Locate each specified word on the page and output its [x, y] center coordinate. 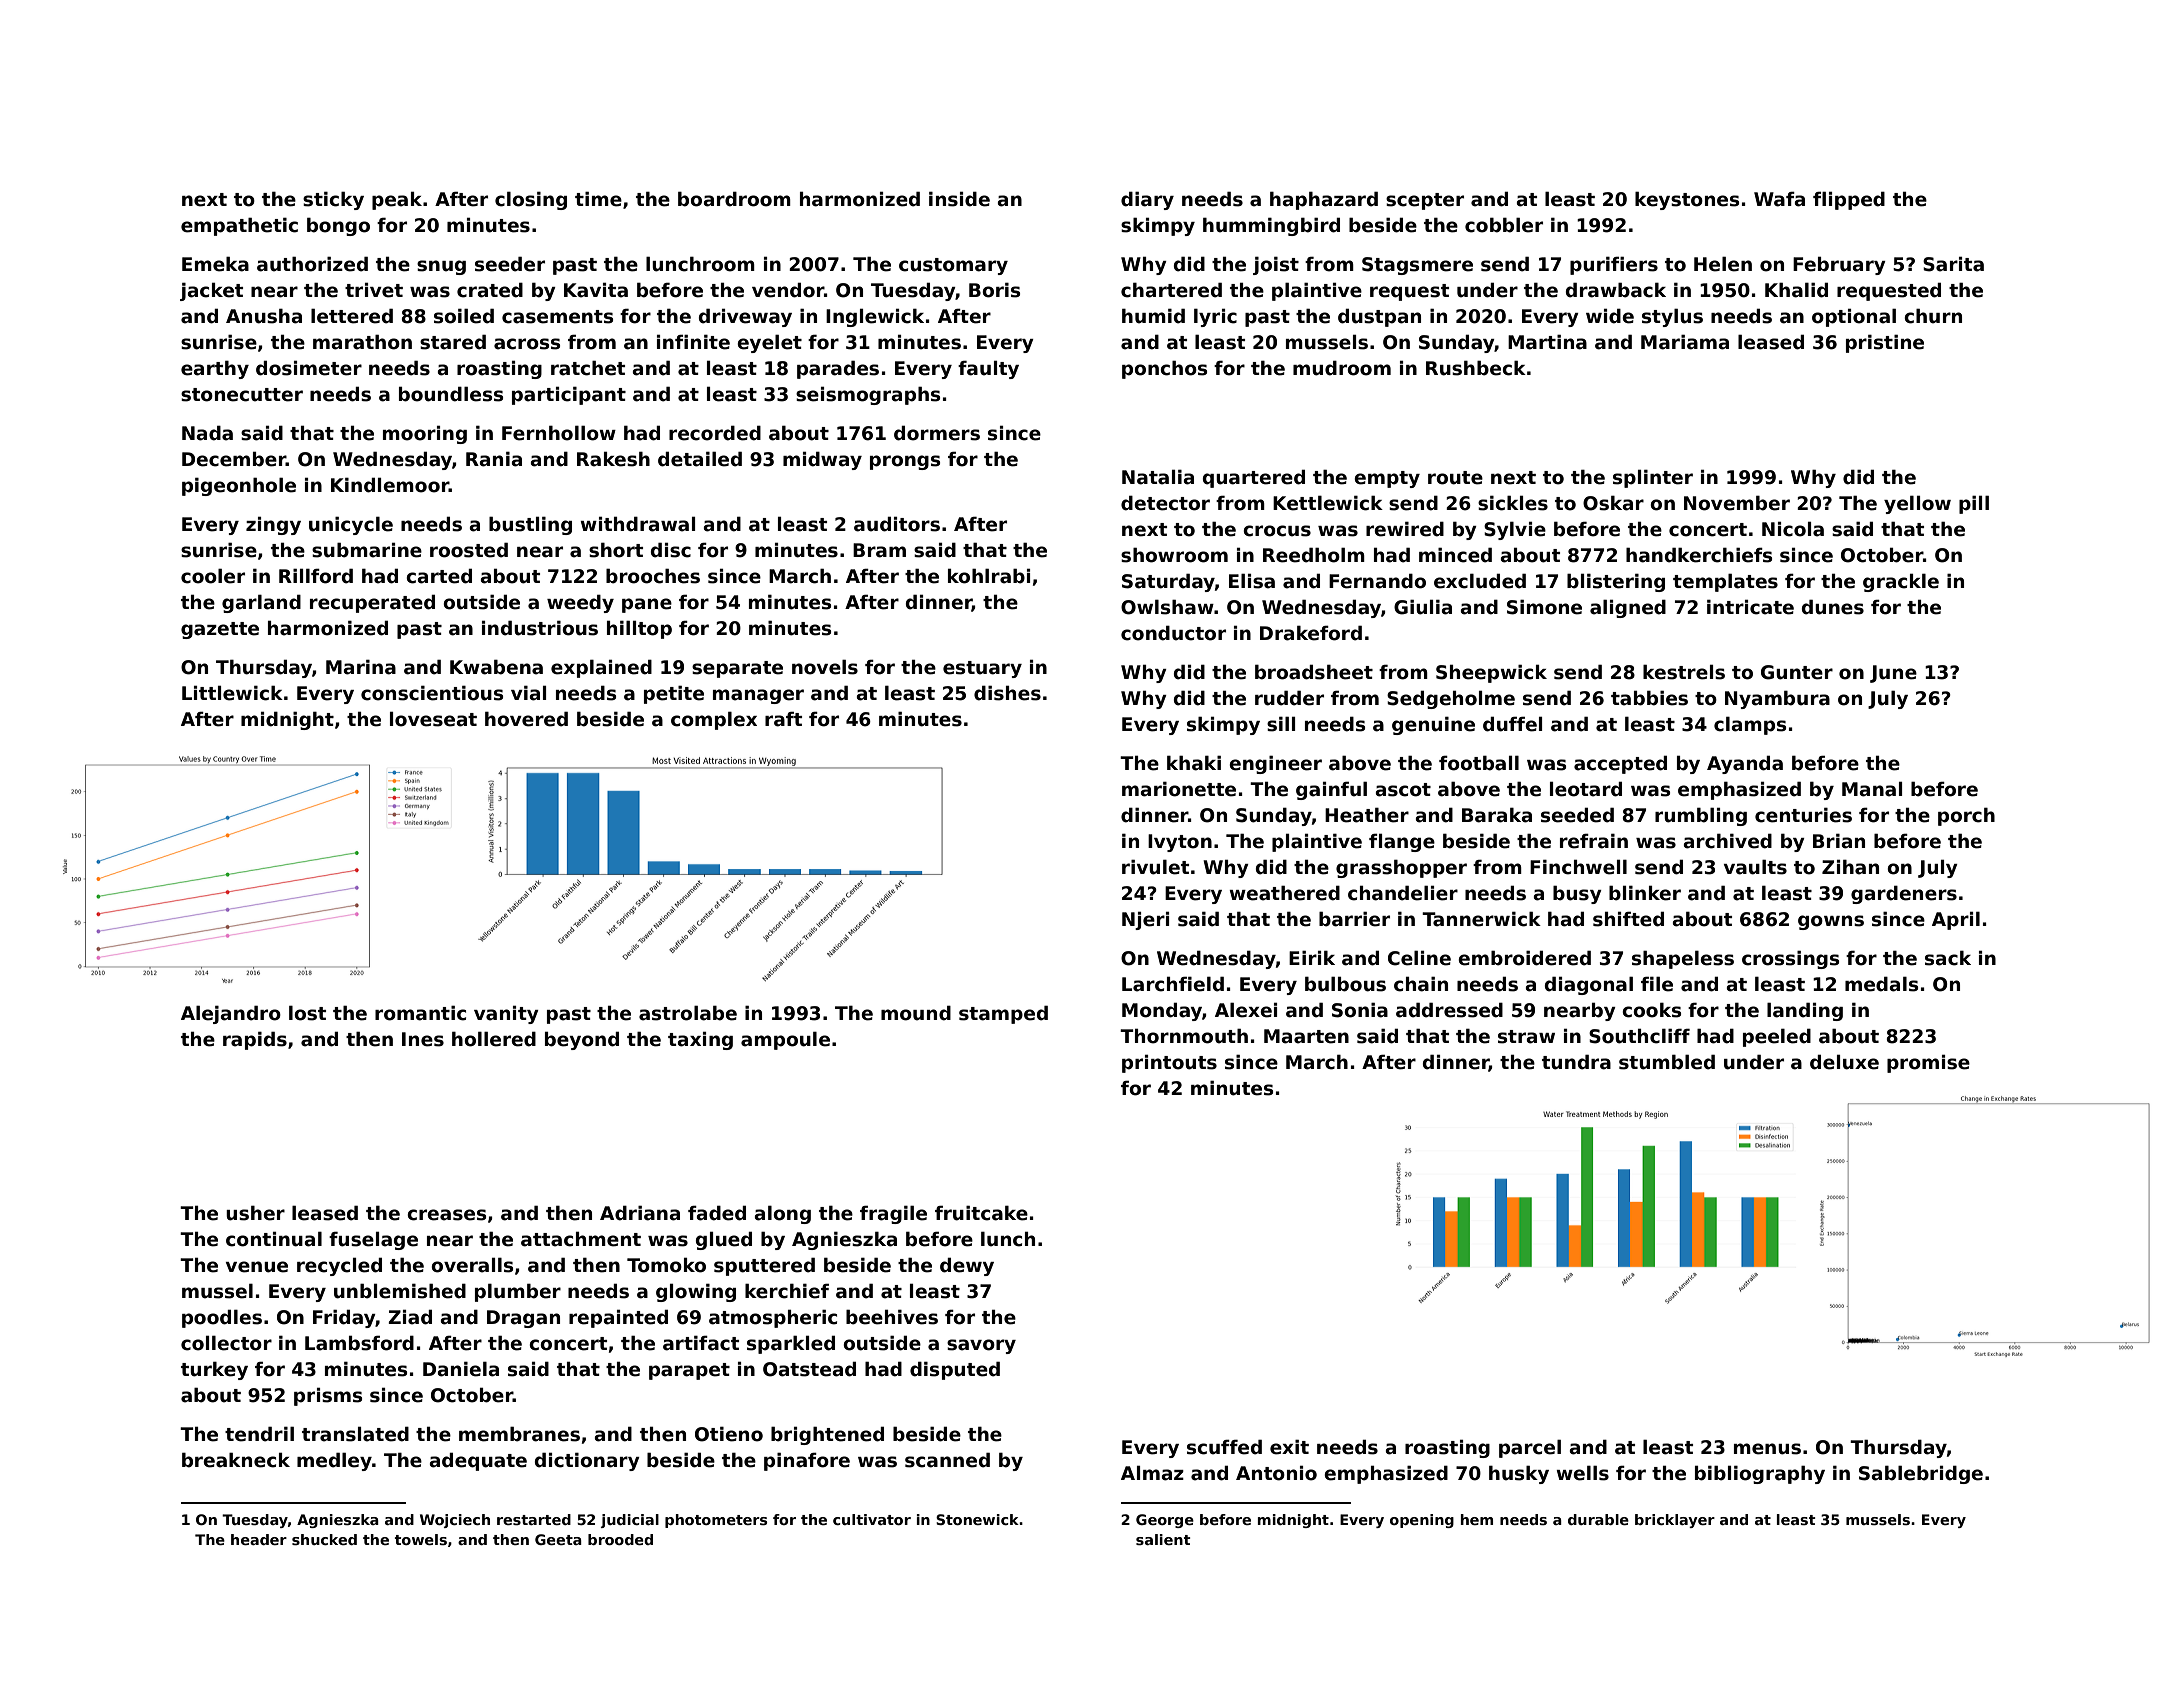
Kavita [596, 290]
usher [255, 1213]
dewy [967, 1266]
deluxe [1844, 1062]
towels [421, 1539]
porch [1966, 816]
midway [822, 460]
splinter [1653, 478]
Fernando [1377, 581]
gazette [220, 630]
